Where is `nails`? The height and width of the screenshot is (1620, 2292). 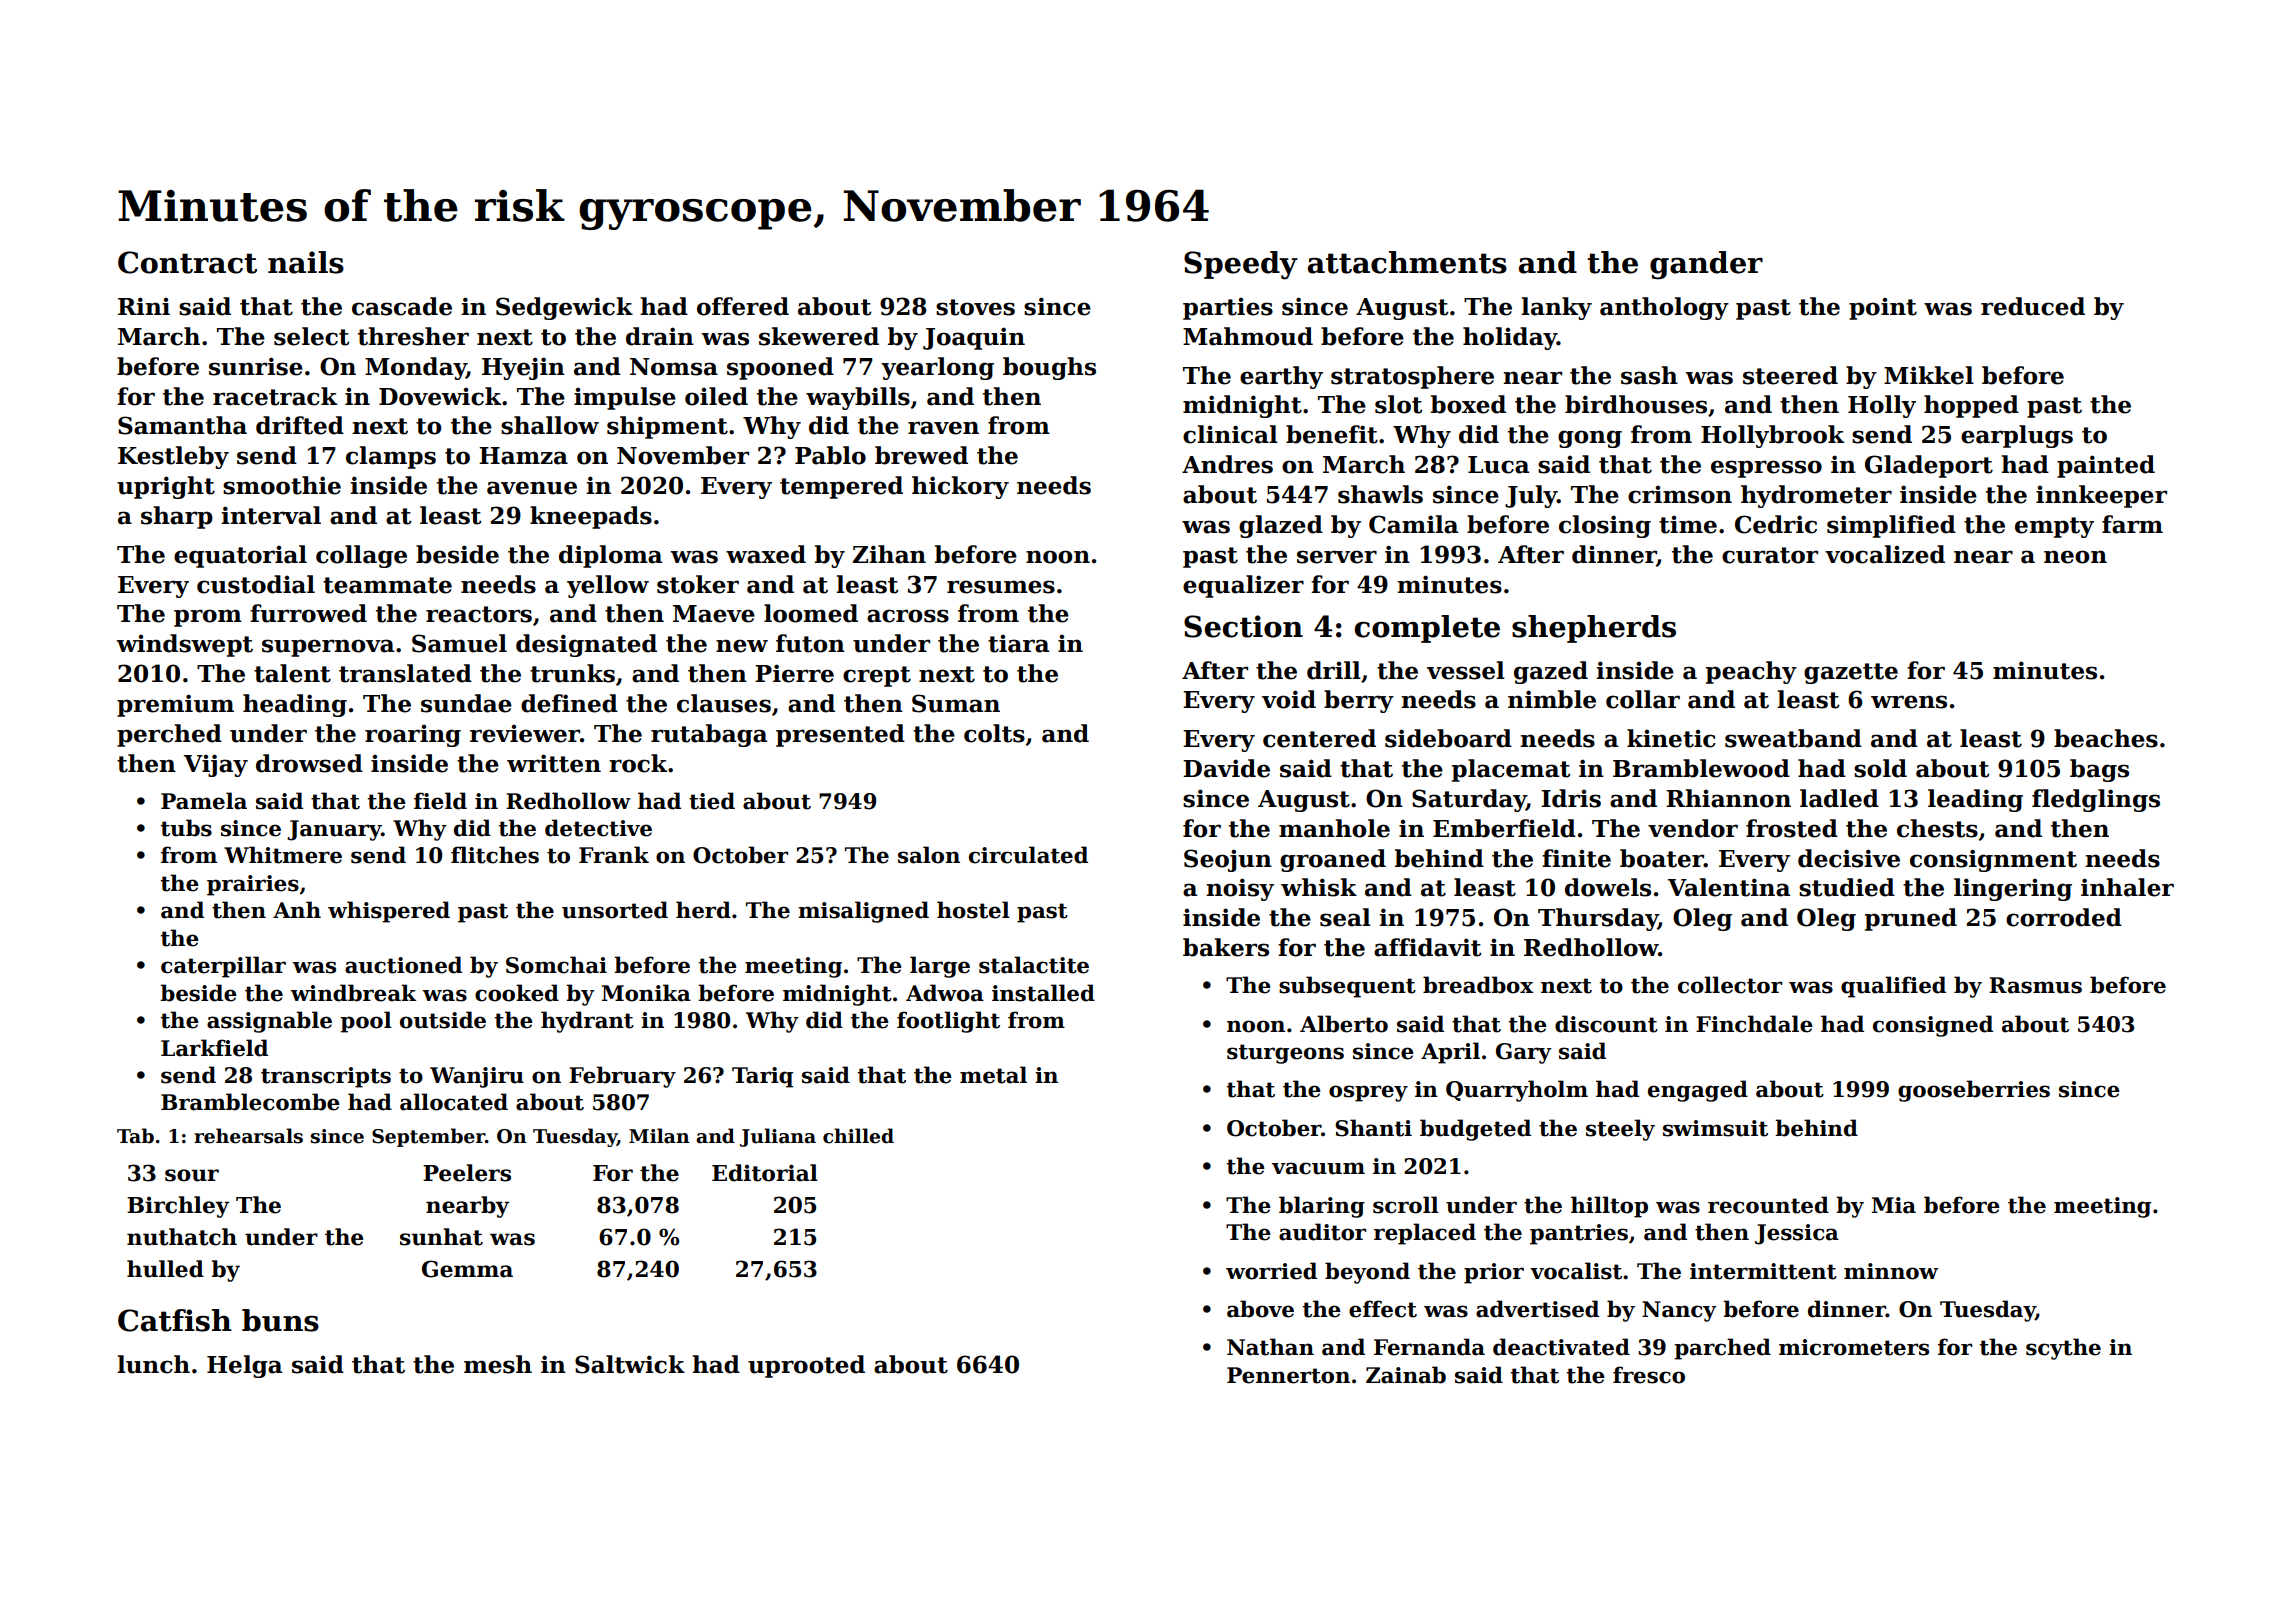 nails is located at coordinates (306, 262).
